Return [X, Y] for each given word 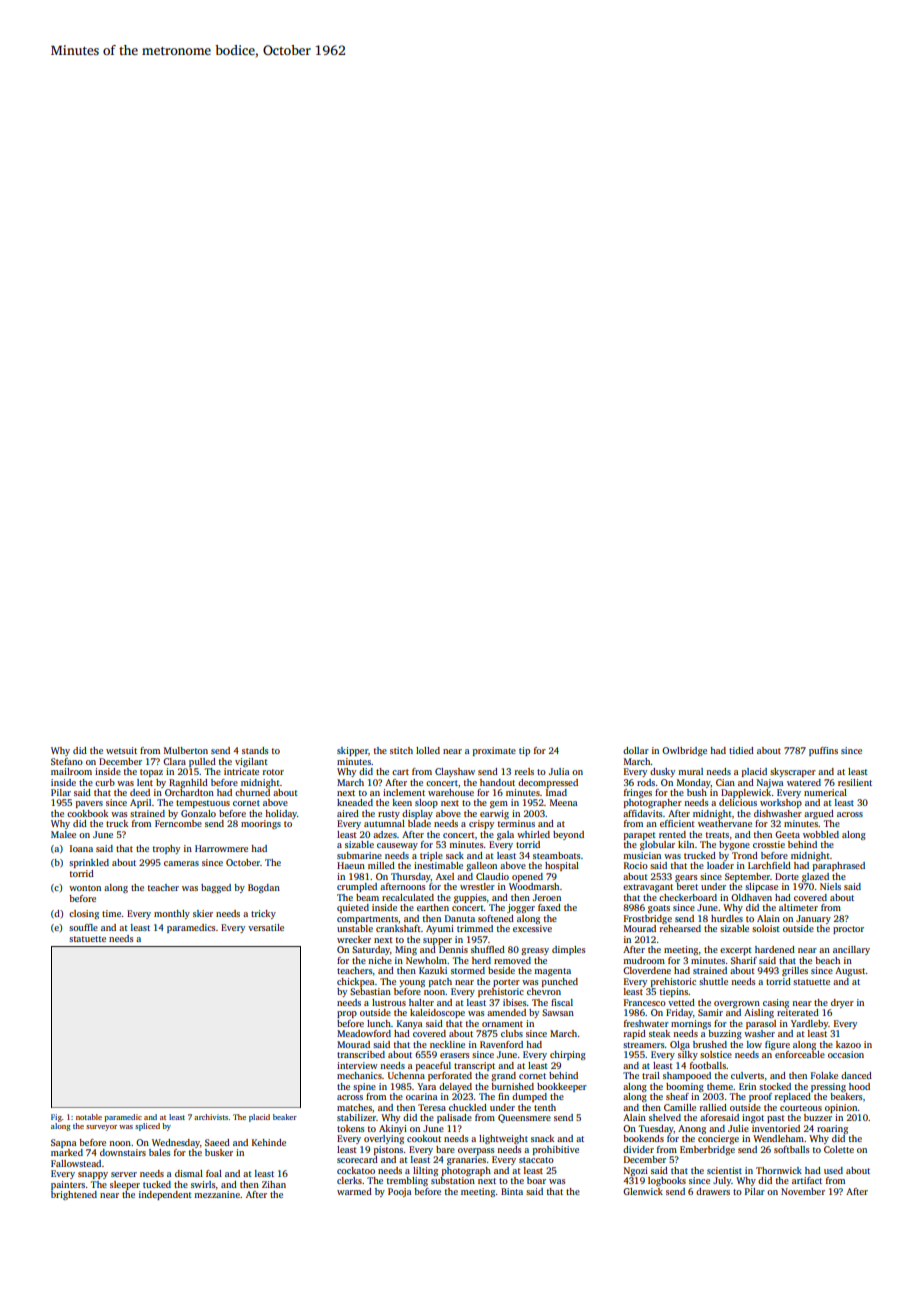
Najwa [770, 783]
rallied [713, 1107]
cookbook [87, 813]
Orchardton [189, 792]
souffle [83, 927]
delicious [738, 802]
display [417, 814]
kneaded [355, 802]
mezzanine [217, 1194]
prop [347, 1014]
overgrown [737, 1004]
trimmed [475, 928]
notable [89, 1117]
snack [542, 1138]
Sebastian [370, 991]
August [850, 971]
